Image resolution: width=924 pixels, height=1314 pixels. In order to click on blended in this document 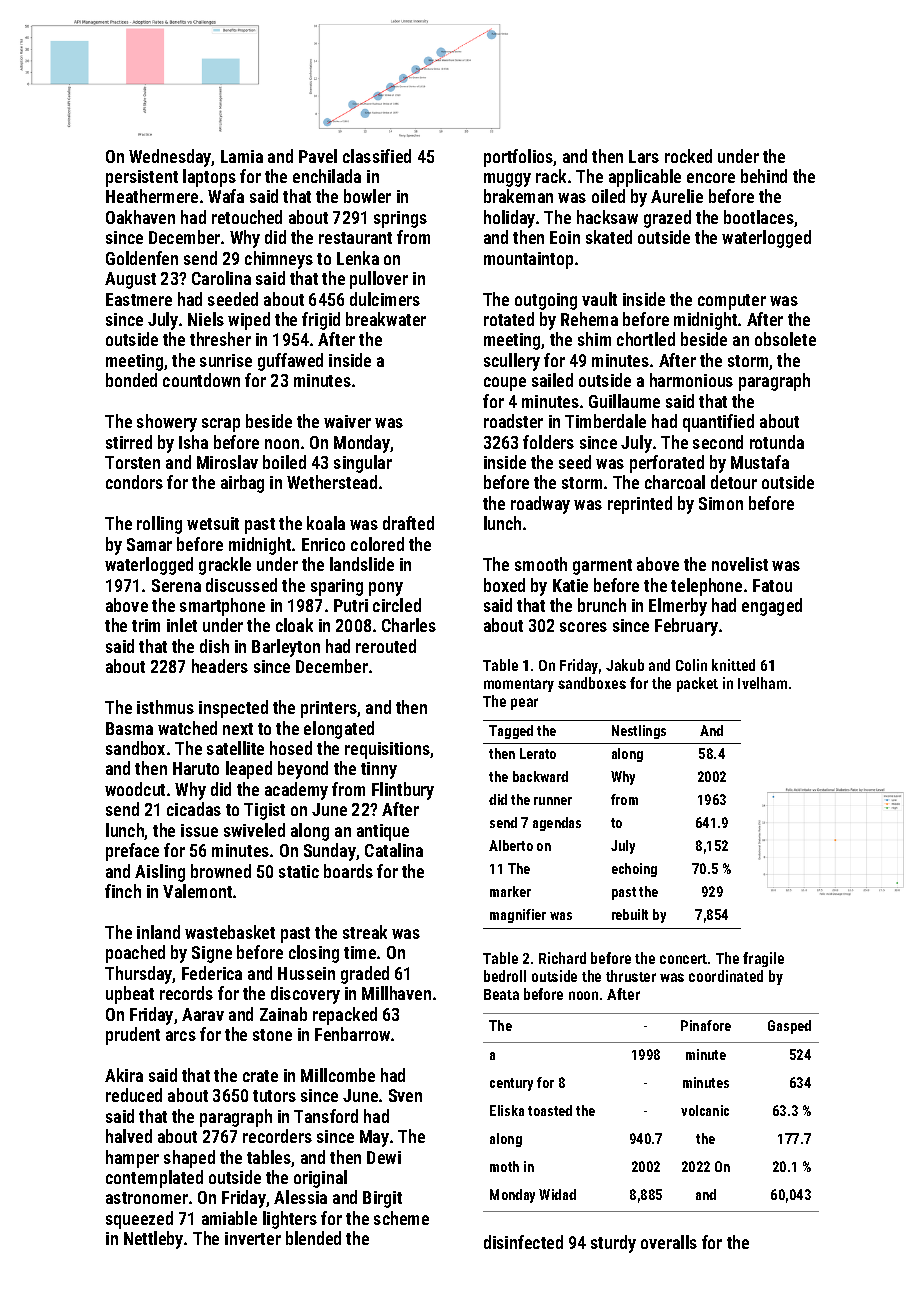, I will do `click(313, 1238)`.
